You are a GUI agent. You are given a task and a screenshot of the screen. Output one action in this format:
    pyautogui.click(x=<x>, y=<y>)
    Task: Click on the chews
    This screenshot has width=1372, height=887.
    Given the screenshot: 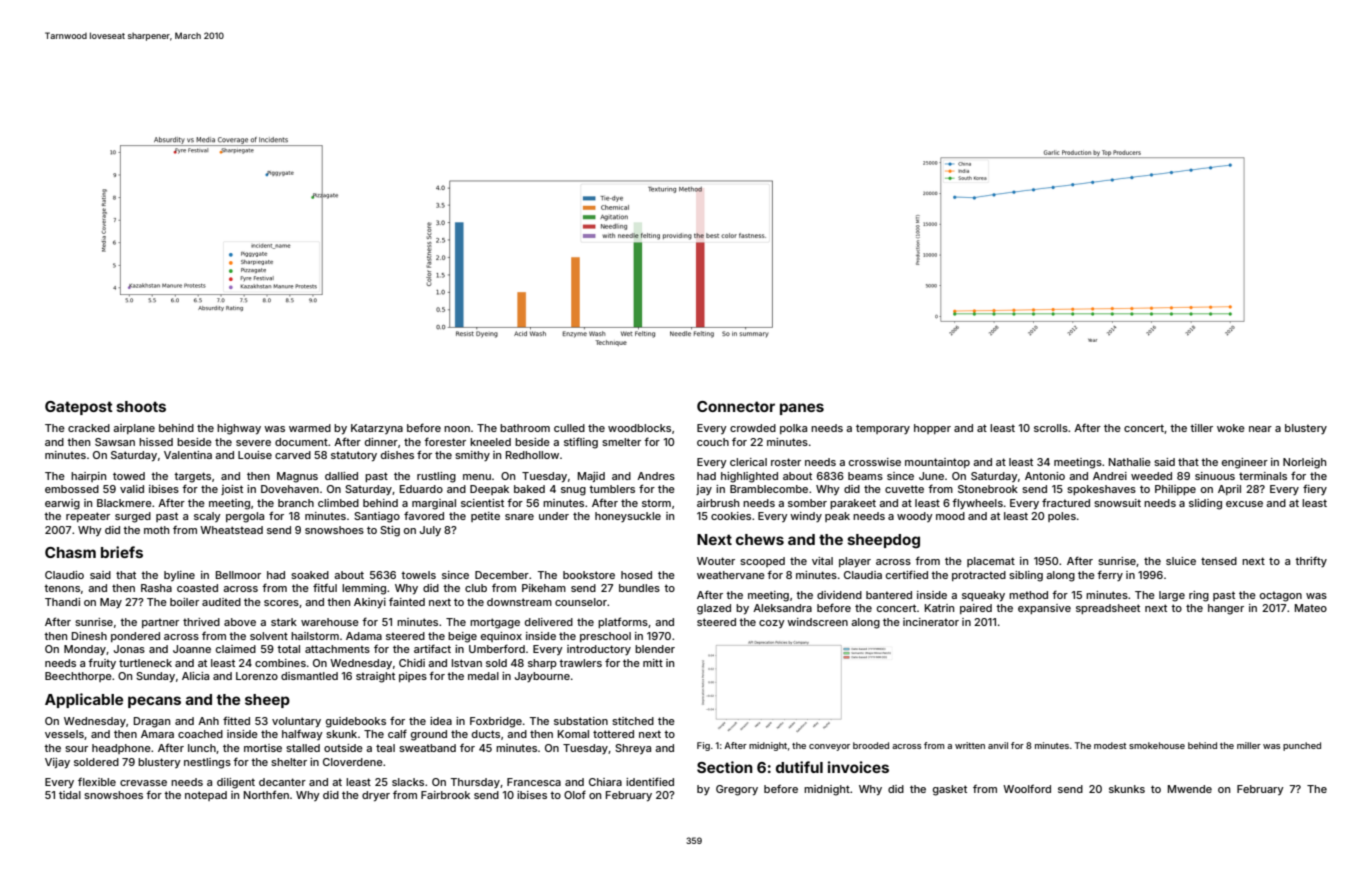 What is the action you would take?
    pyautogui.click(x=760, y=539)
